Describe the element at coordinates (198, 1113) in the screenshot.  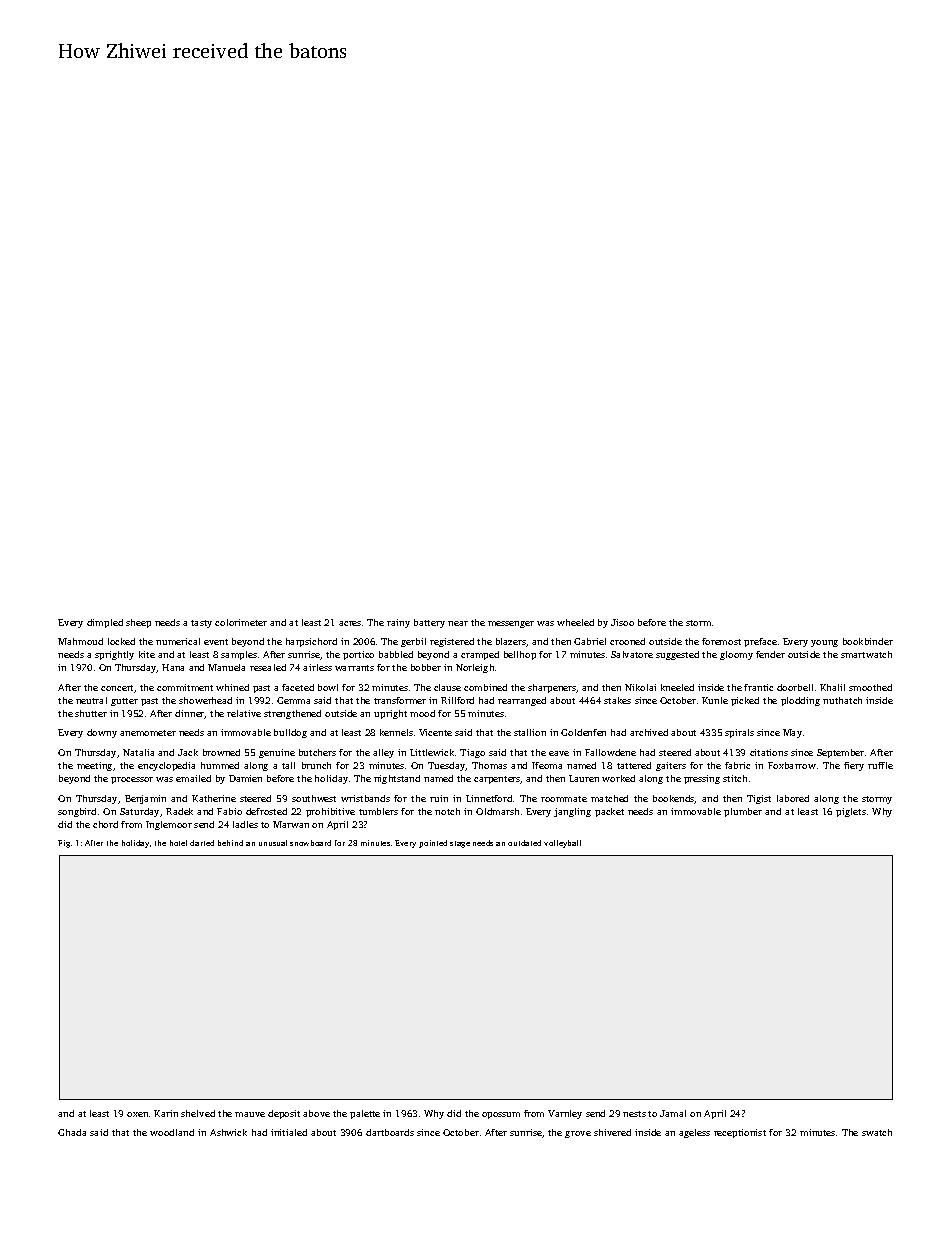
I see `shelved` at that location.
